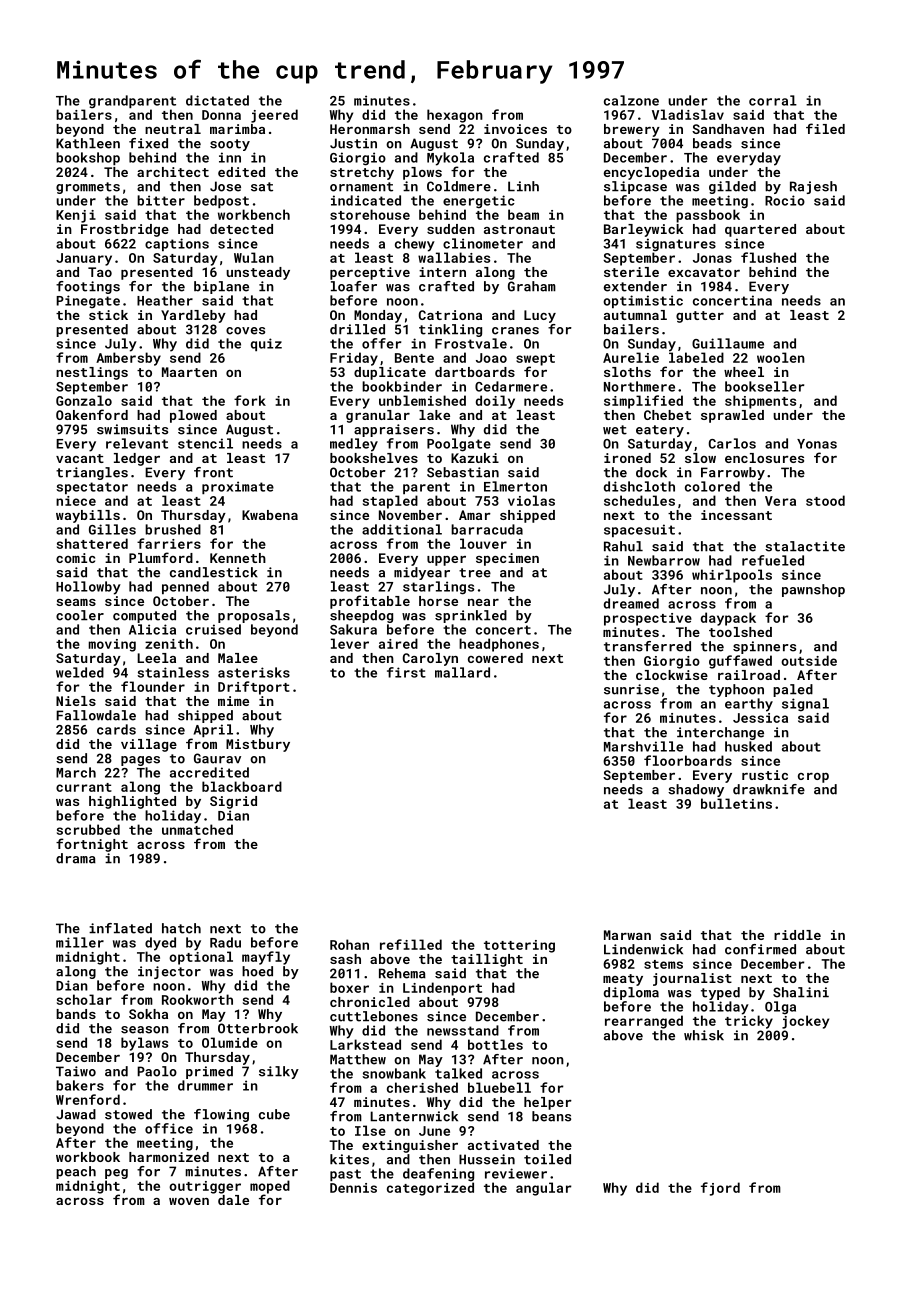 The width and height of the screenshot is (908, 1316). I want to click on Heronmarsh, so click(370, 129).
